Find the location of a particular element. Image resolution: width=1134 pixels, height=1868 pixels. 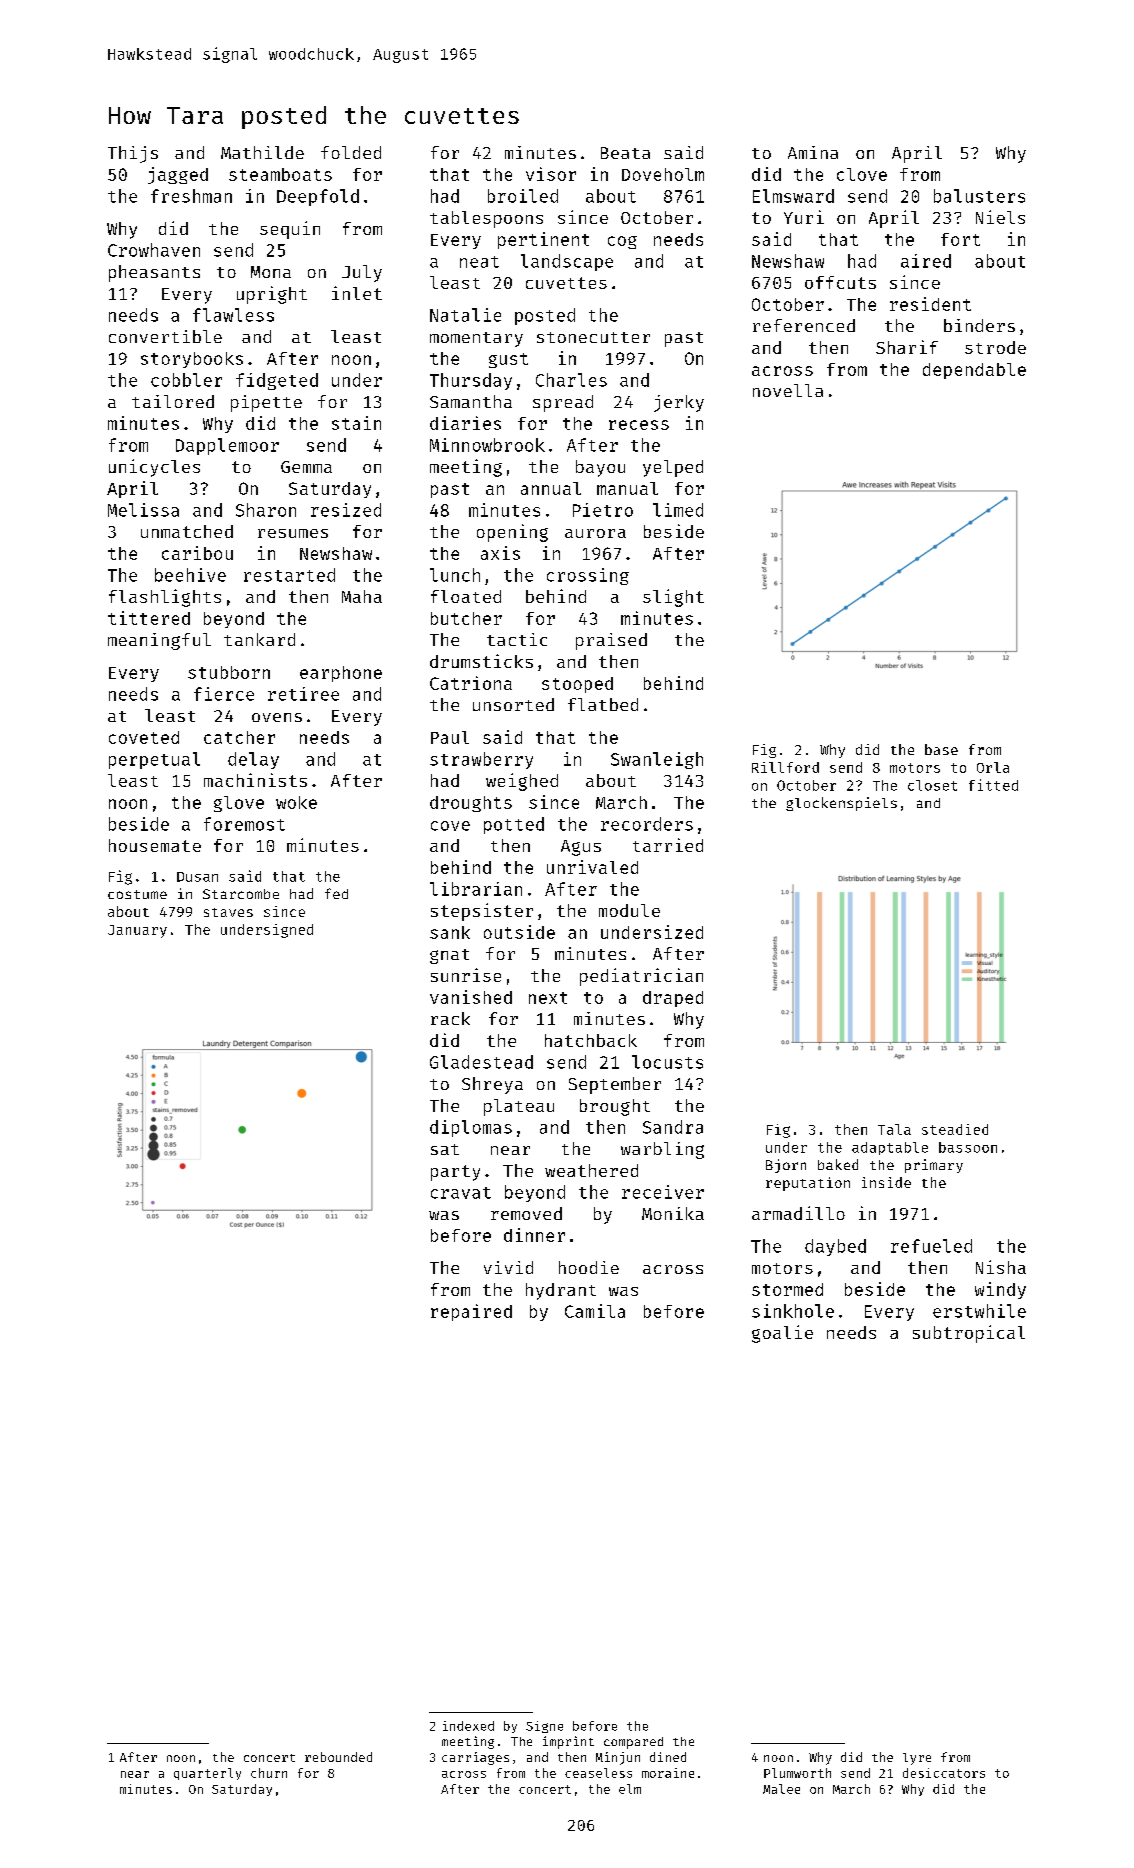

Tala is located at coordinates (894, 1129).
